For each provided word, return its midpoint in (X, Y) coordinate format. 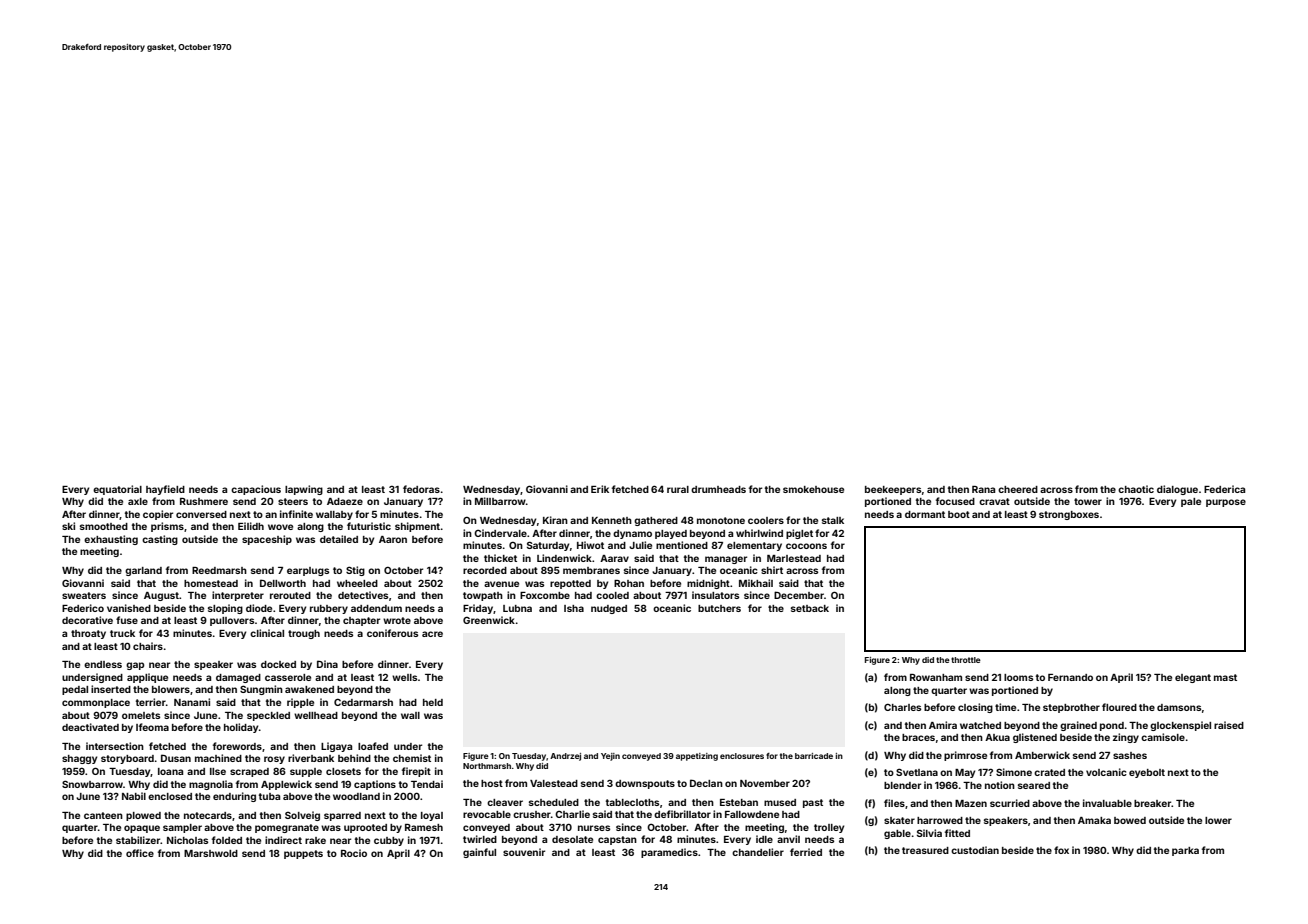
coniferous (392, 633)
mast (1225, 677)
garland (143, 571)
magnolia (211, 785)
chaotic (1136, 489)
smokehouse (813, 489)
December (799, 595)
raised (1229, 725)
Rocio (354, 853)
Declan (706, 783)
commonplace (96, 703)
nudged (609, 609)
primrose (965, 756)
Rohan (629, 583)
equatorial (117, 490)
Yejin (610, 757)
